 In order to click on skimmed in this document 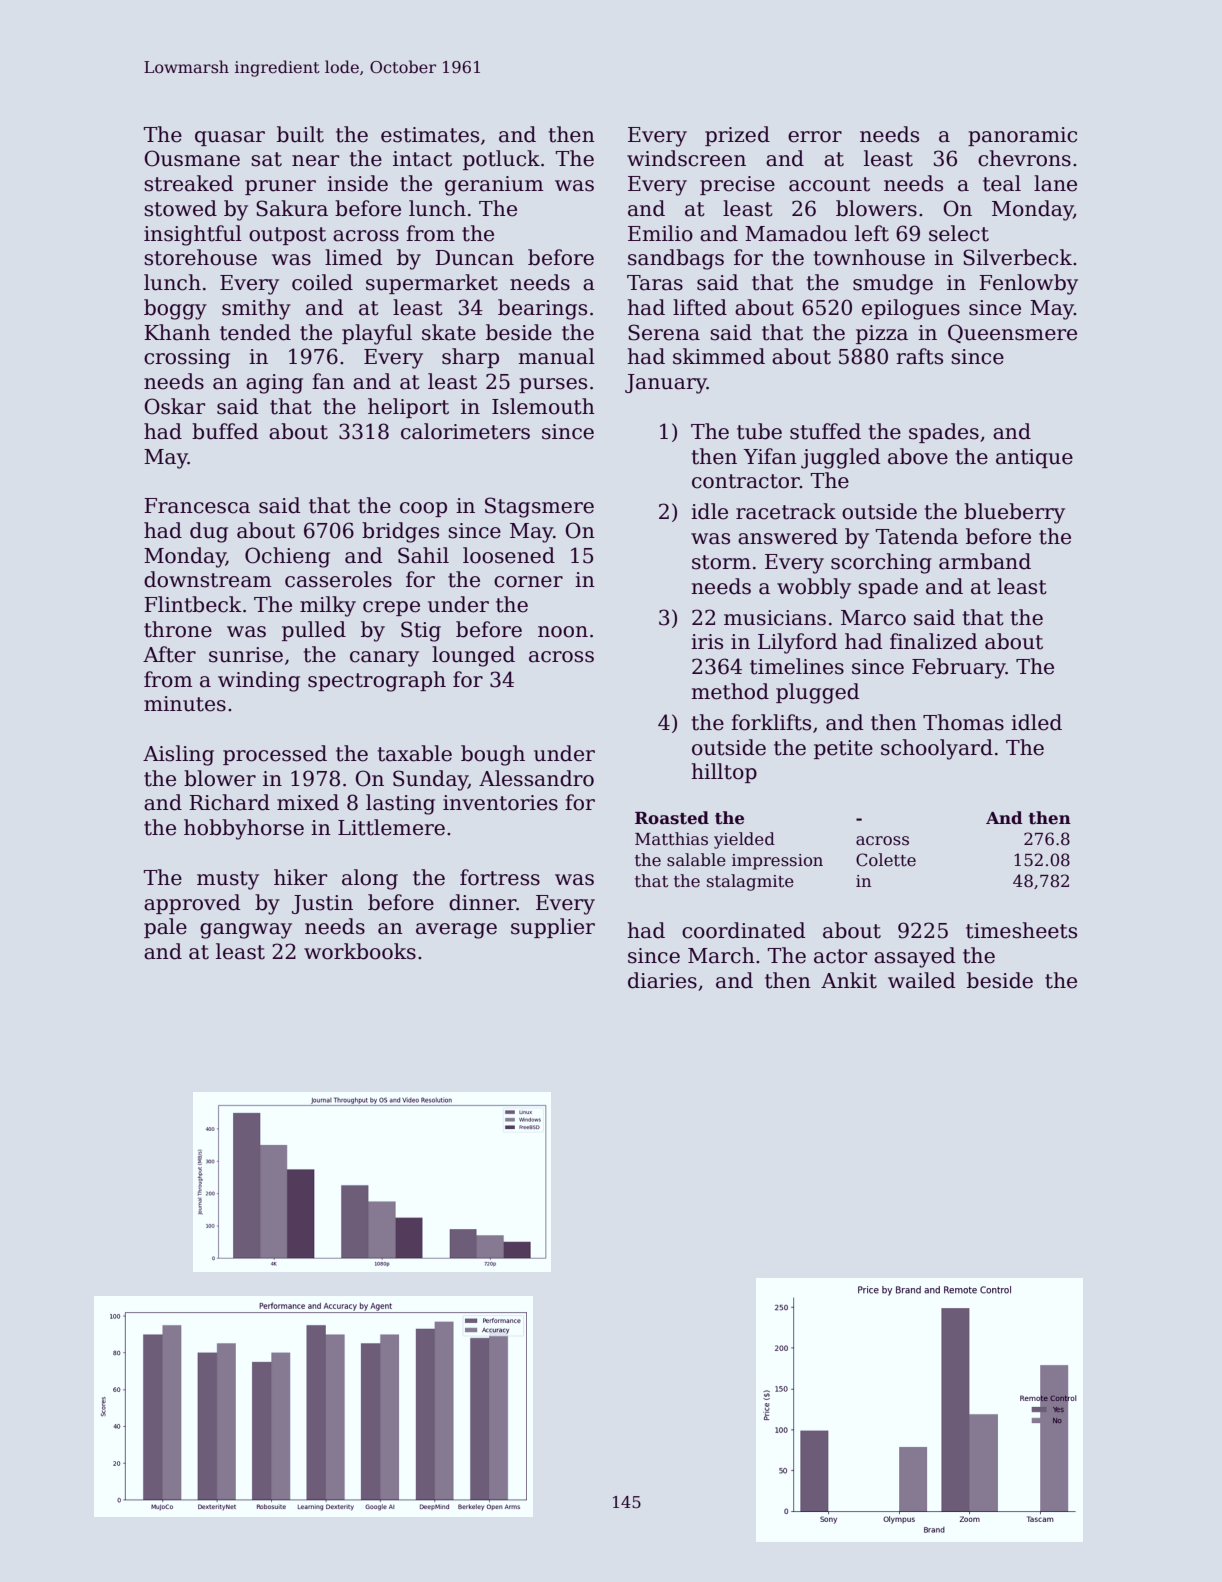, I will do `click(719, 356)`.
